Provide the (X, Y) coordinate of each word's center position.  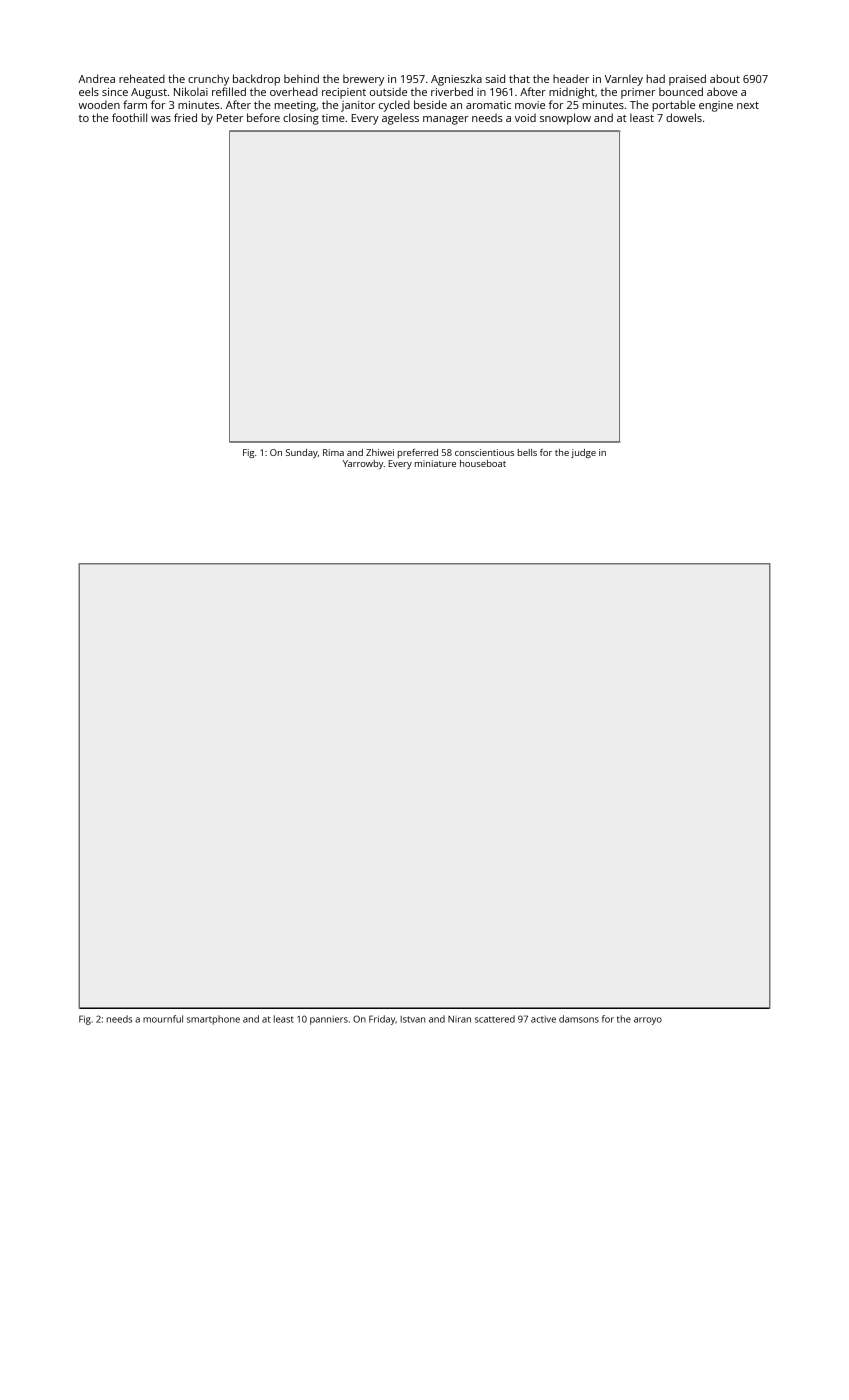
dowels (684, 117)
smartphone (213, 1020)
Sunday (302, 453)
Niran (459, 1019)
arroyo (648, 1021)
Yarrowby (363, 464)
